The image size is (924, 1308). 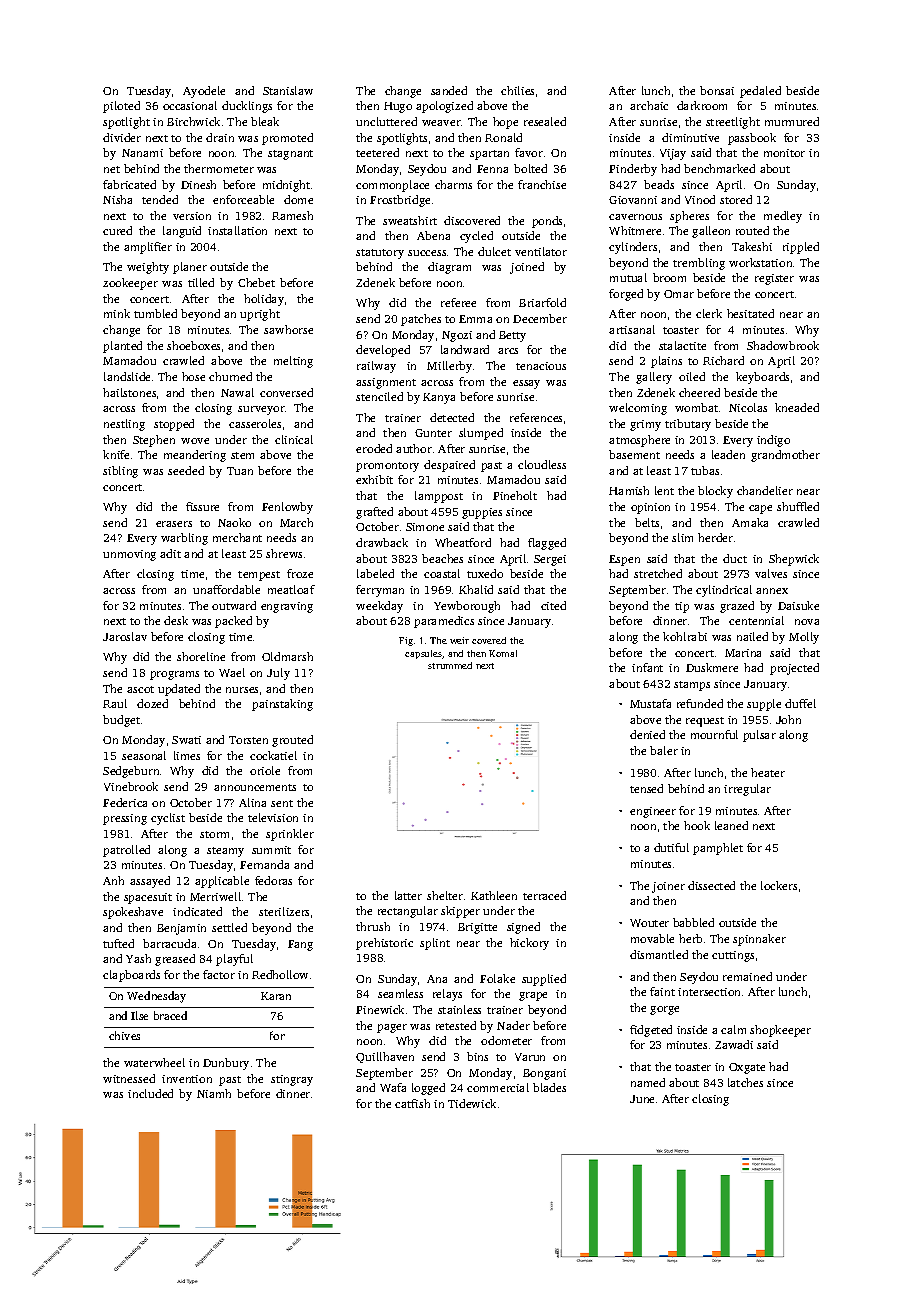 I want to click on tuxedo, so click(x=485, y=573).
